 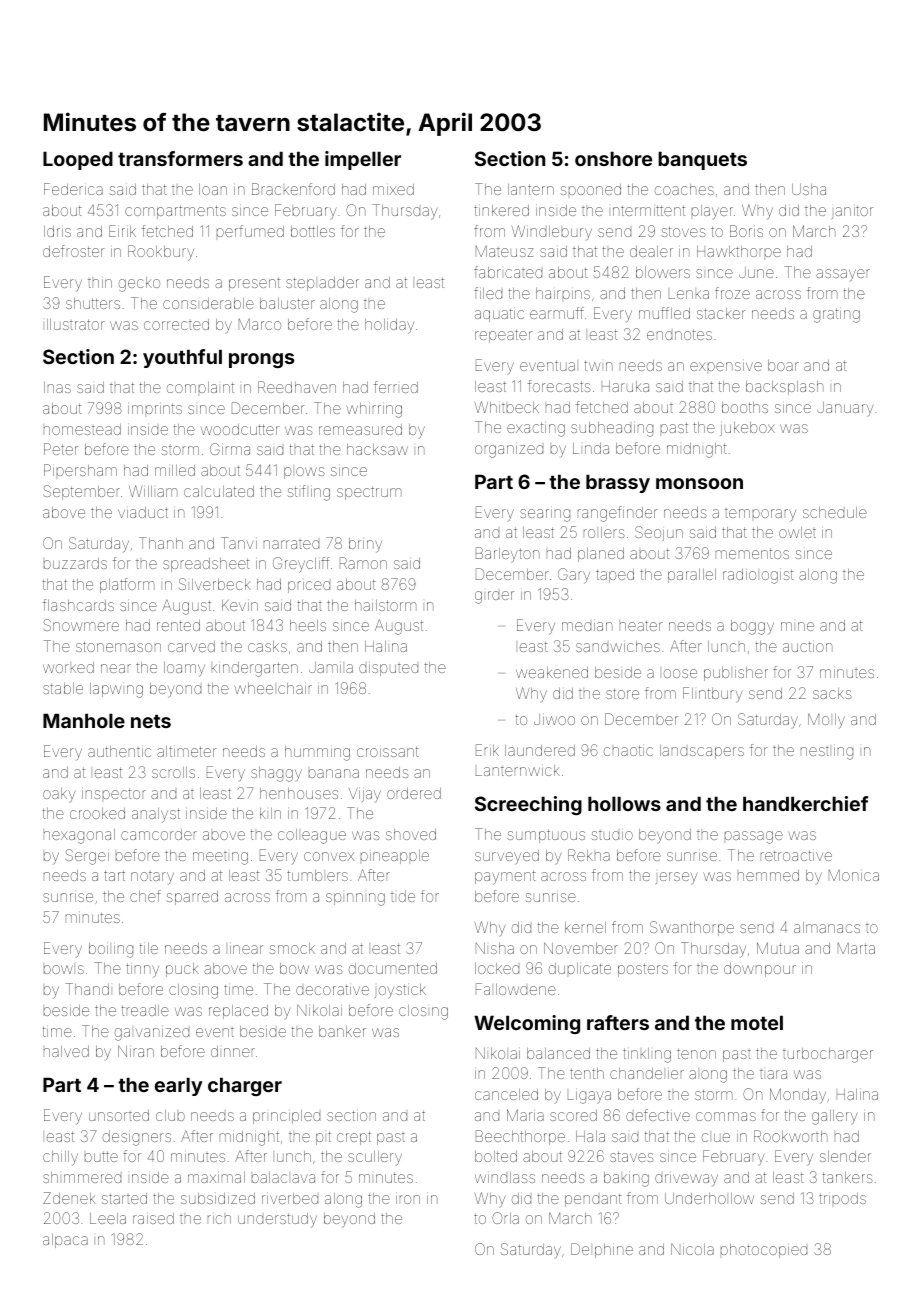 I want to click on hemmed, so click(x=768, y=875).
